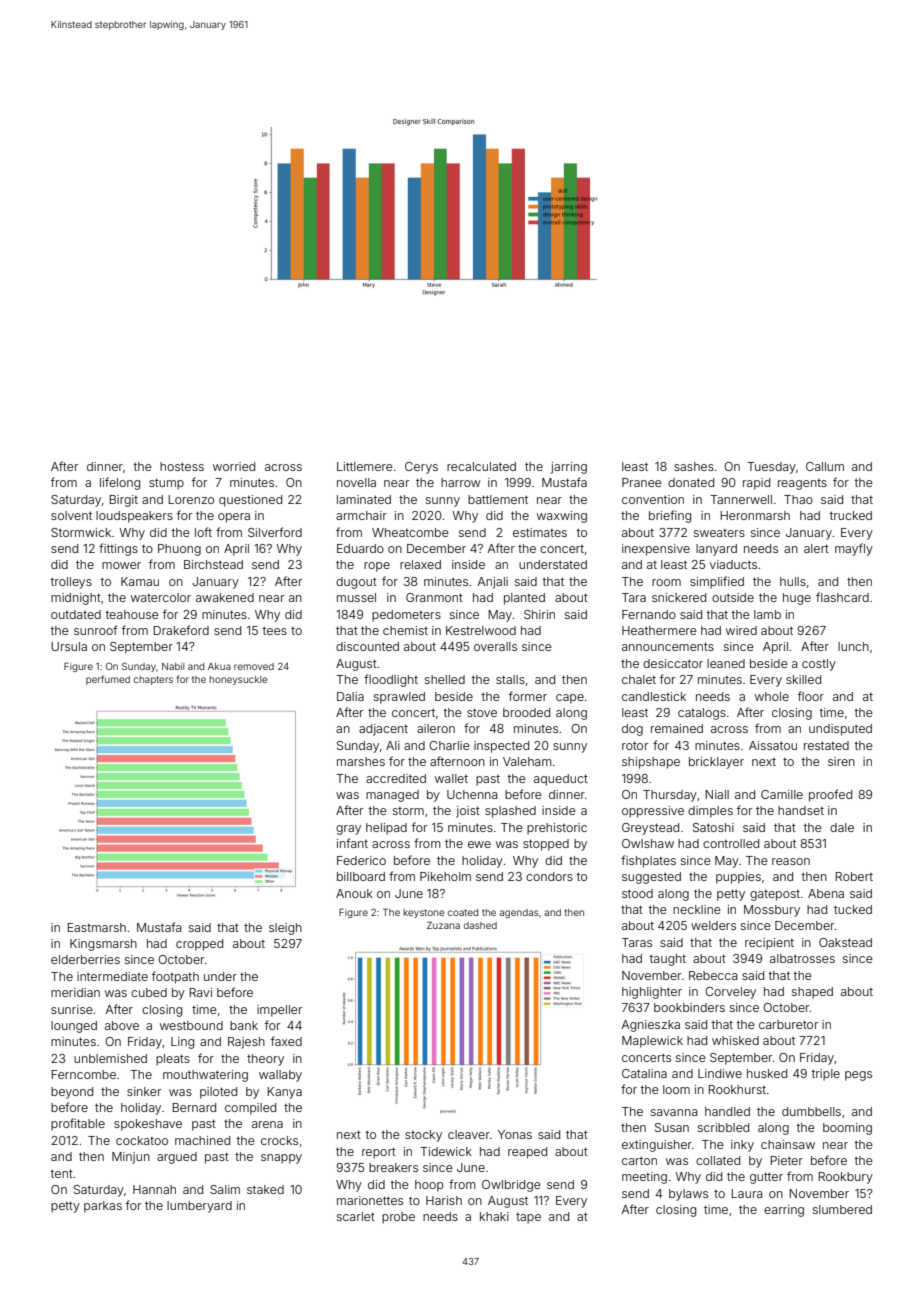 The image size is (924, 1308). Describe the element at coordinates (642, 482) in the screenshot. I see `Pranee` at that location.
